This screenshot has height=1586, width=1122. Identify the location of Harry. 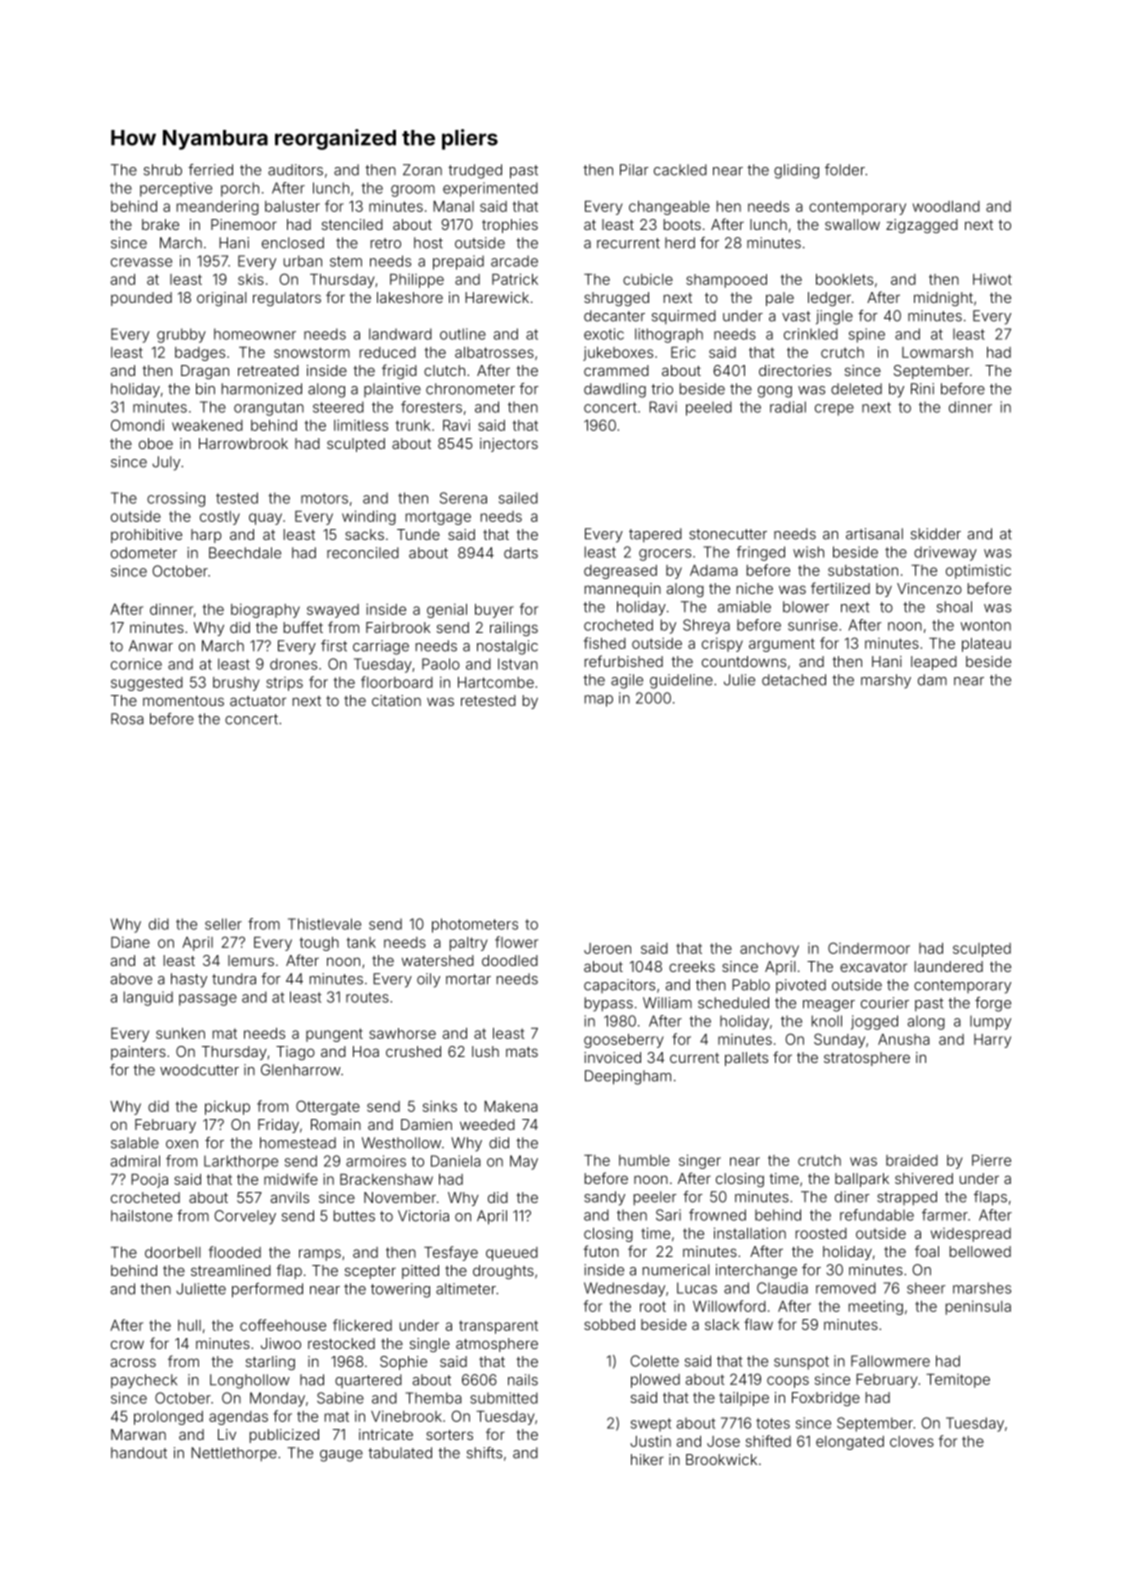
(992, 1041).
